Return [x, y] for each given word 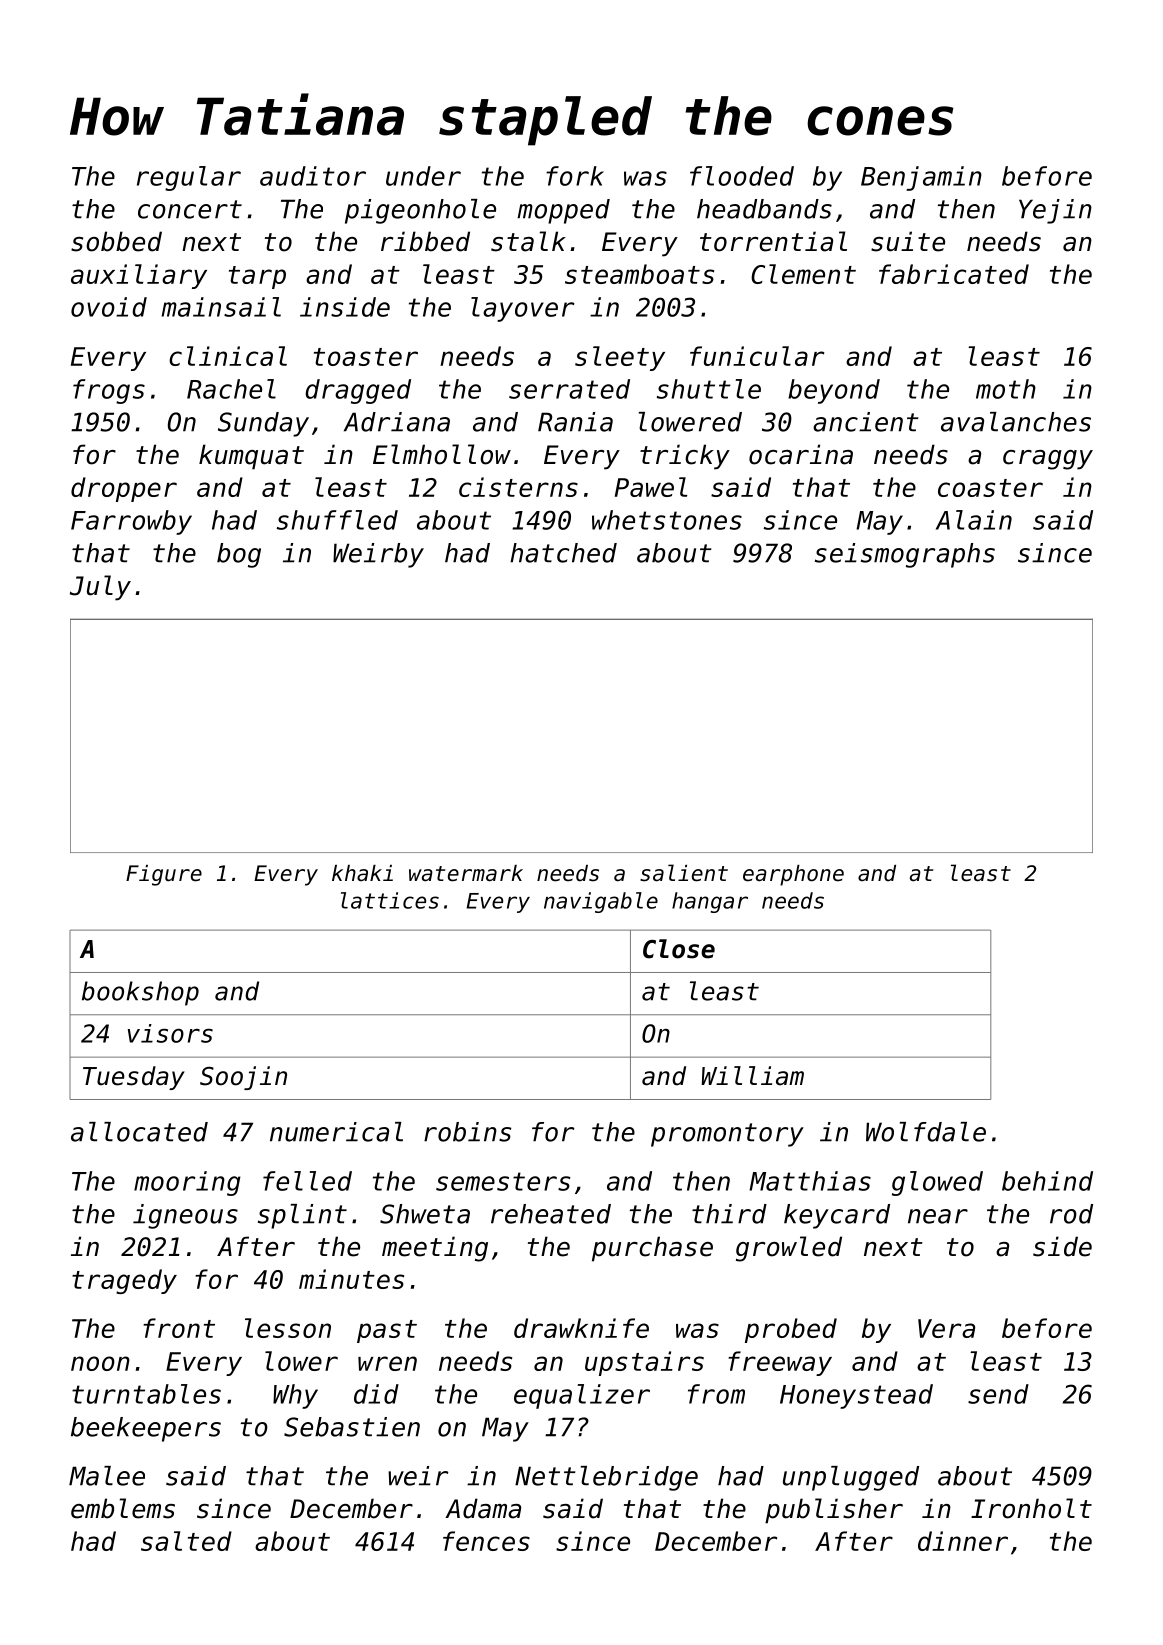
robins [467, 1132]
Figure [164, 875]
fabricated [954, 274]
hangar [710, 902]
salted [186, 1541]
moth [1006, 389]
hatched [563, 553]
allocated [139, 1132]
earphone [793, 875]
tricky [685, 457]
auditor [313, 176]
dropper [124, 489]
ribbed [425, 241]
